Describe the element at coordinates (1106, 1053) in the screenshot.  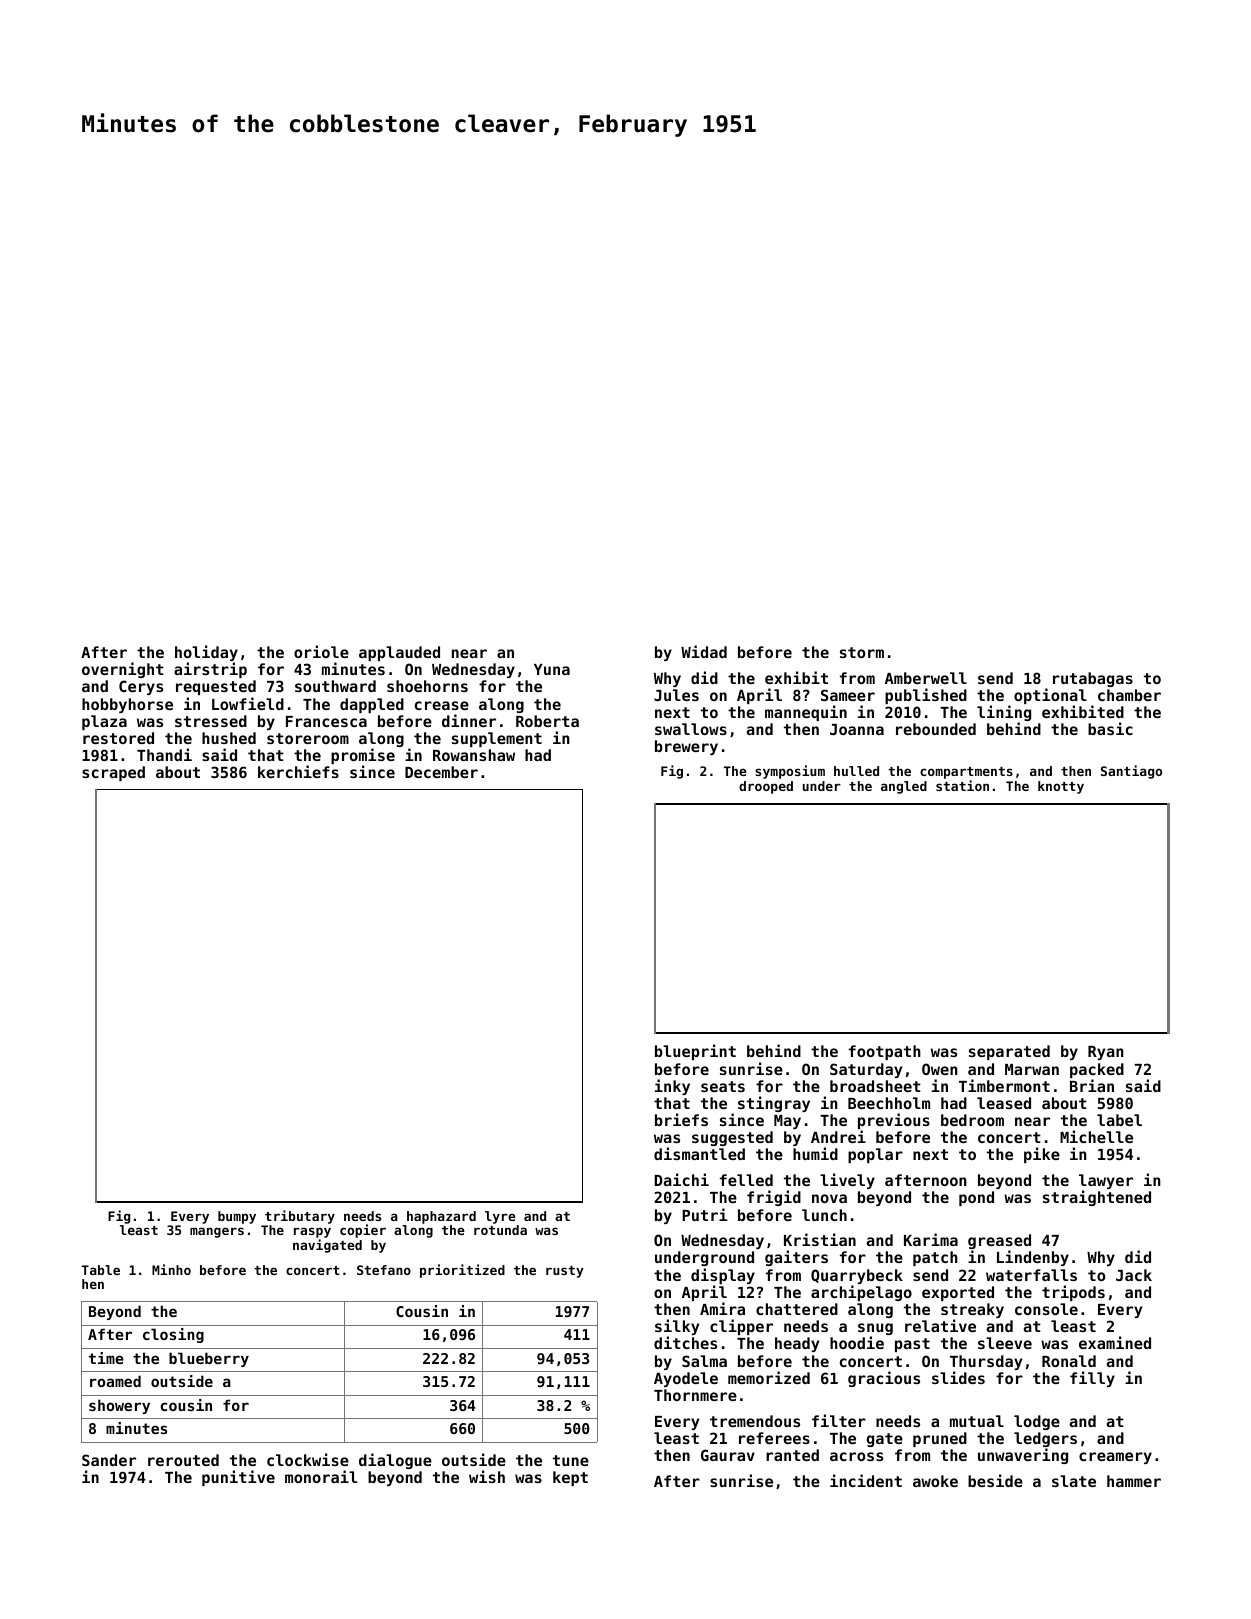
I see `Ryan` at that location.
